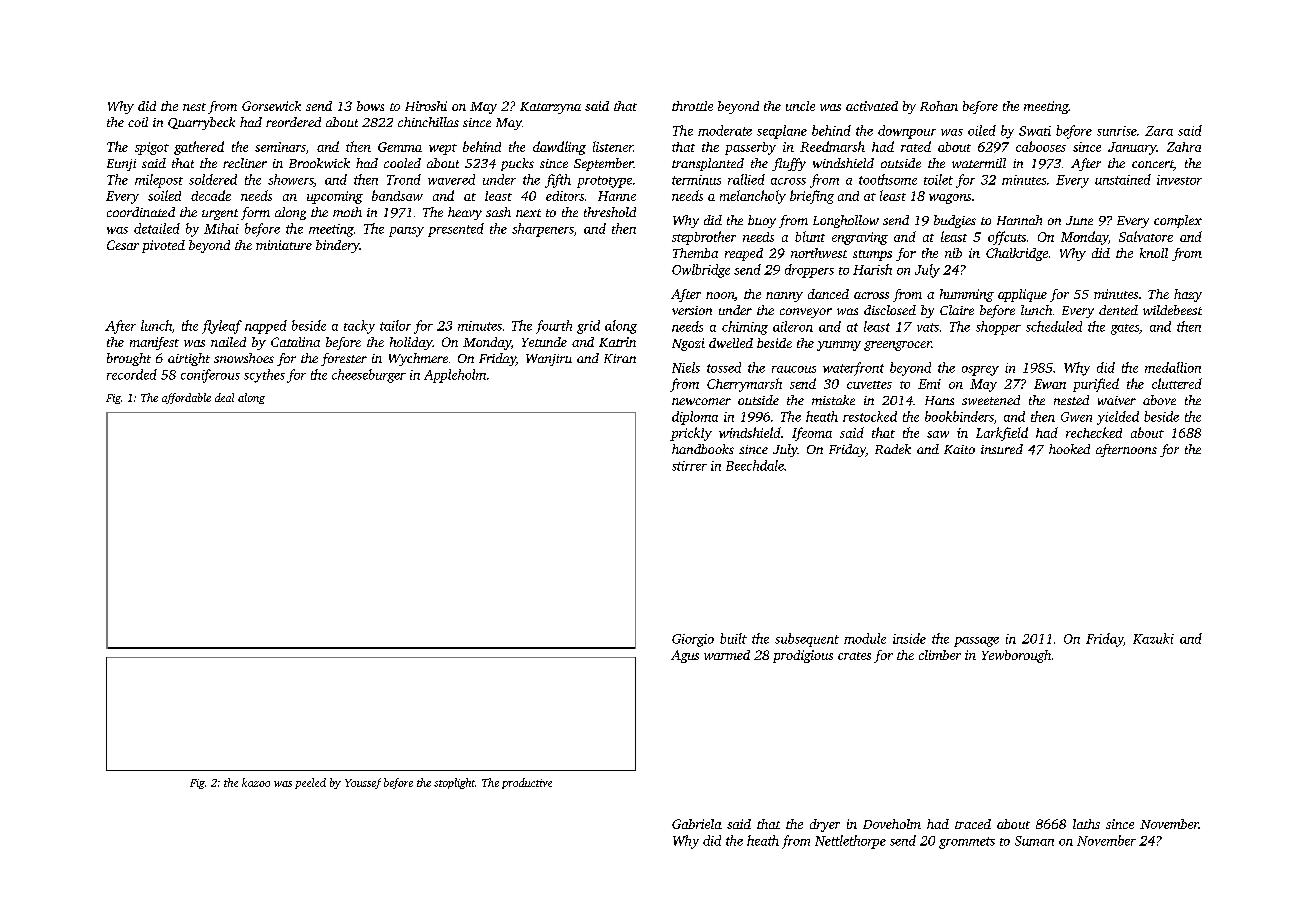  What do you see at coordinates (1154, 253) in the image?
I see `knoll` at bounding box center [1154, 253].
